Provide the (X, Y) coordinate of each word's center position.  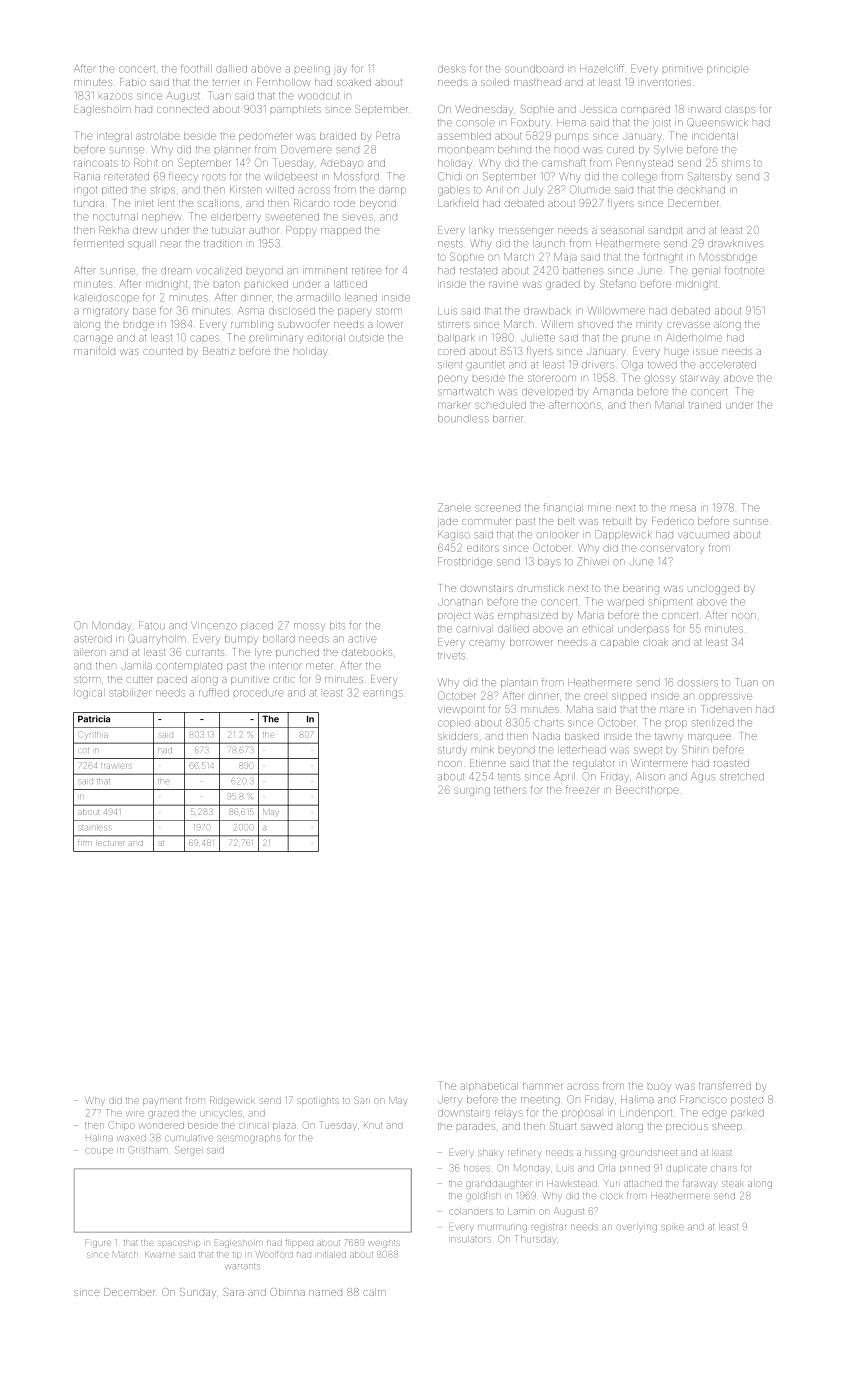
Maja (565, 258)
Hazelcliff (602, 68)
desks (452, 69)
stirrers (454, 324)
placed (257, 627)
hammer (542, 1086)
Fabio (133, 82)
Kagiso (454, 536)
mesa (683, 508)
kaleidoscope (106, 298)
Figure (98, 1244)
